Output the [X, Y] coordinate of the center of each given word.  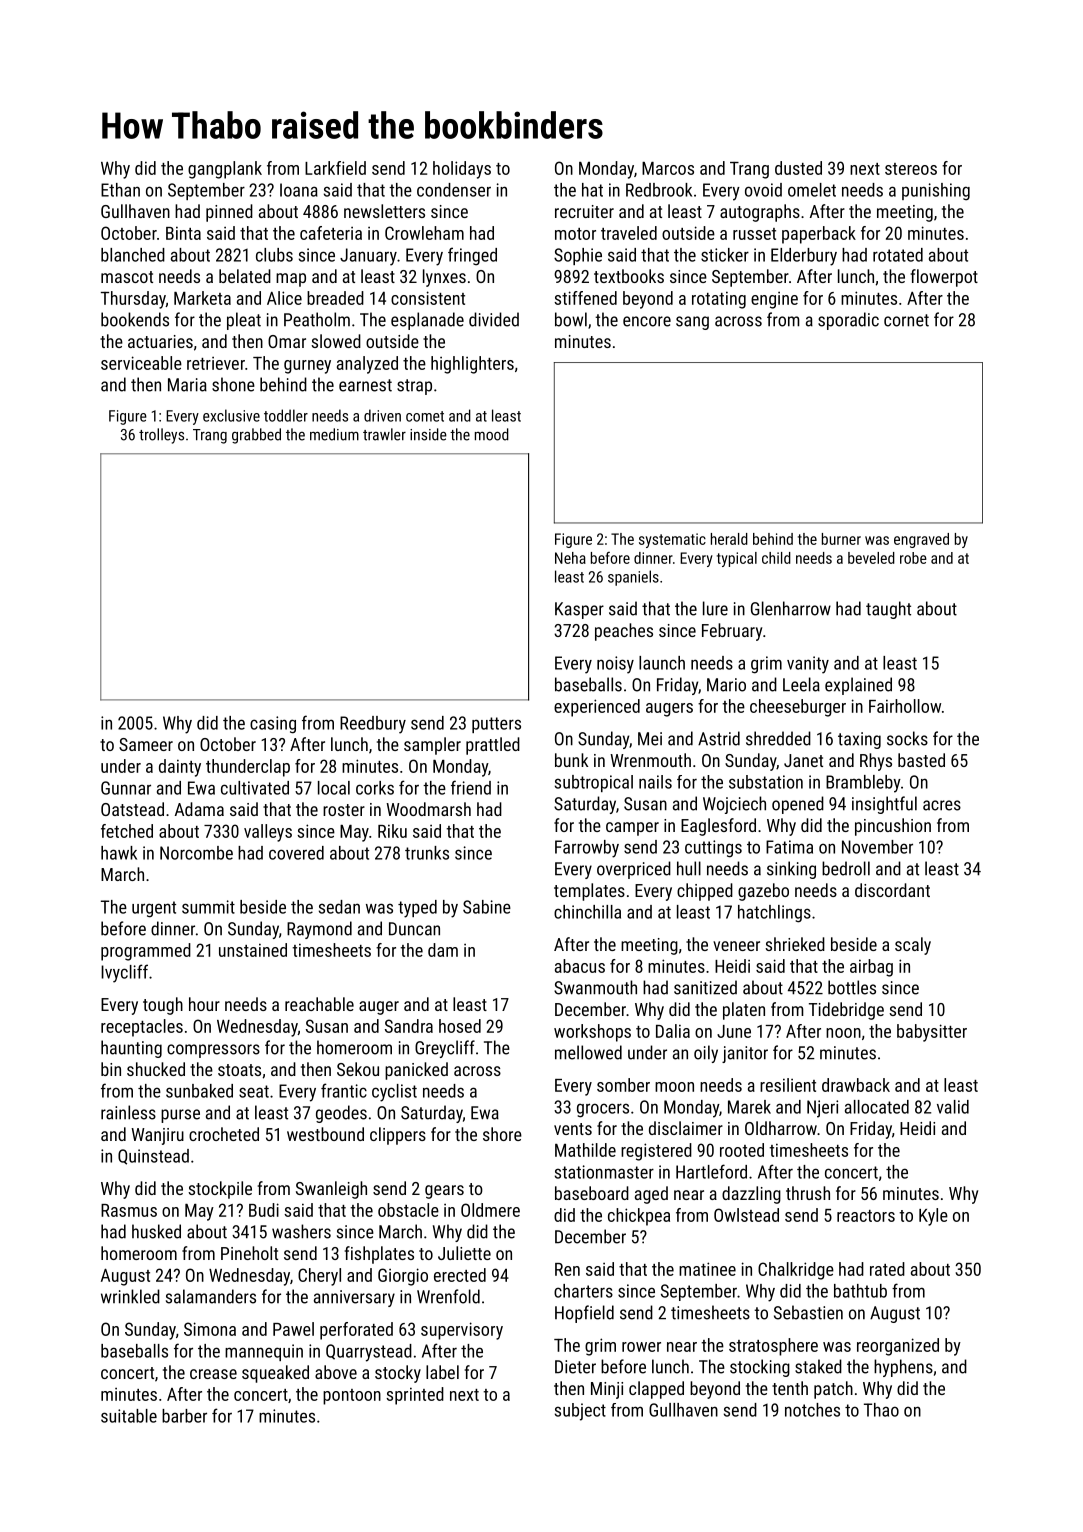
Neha [570, 558]
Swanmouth [595, 987]
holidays [462, 170]
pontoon [352, 1397]
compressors [213, 1051]
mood [492, 434]
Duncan [414, 929]
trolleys [161, 436]
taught [888, 610]
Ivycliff [124, 973]
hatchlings [774, 914]
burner [841, 539]
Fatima [789, 847]
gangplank [225, 170]
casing [273, 725]
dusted [798, 168]
